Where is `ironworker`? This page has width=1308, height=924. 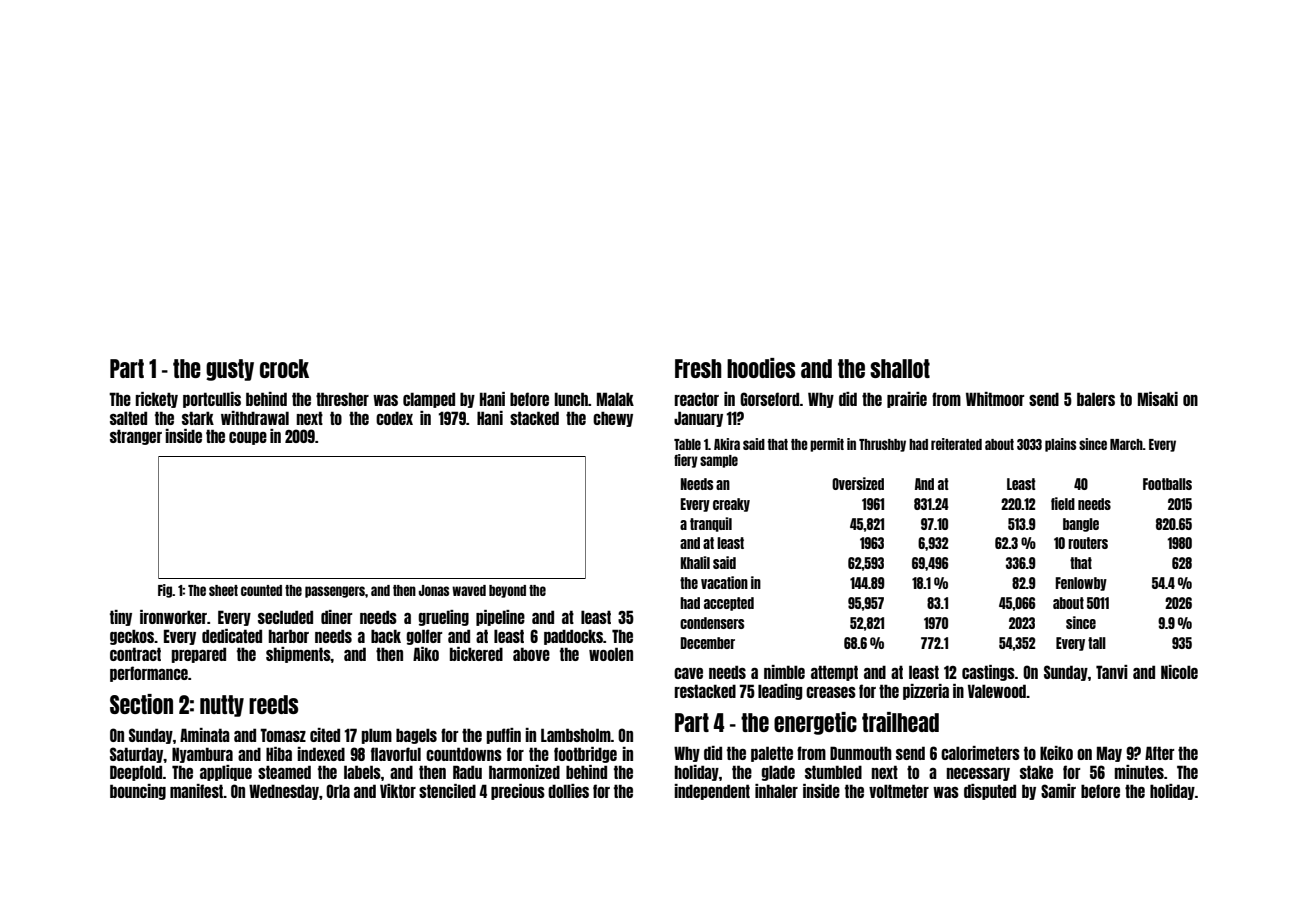
ironworker is located at coordinates (173, 617).
